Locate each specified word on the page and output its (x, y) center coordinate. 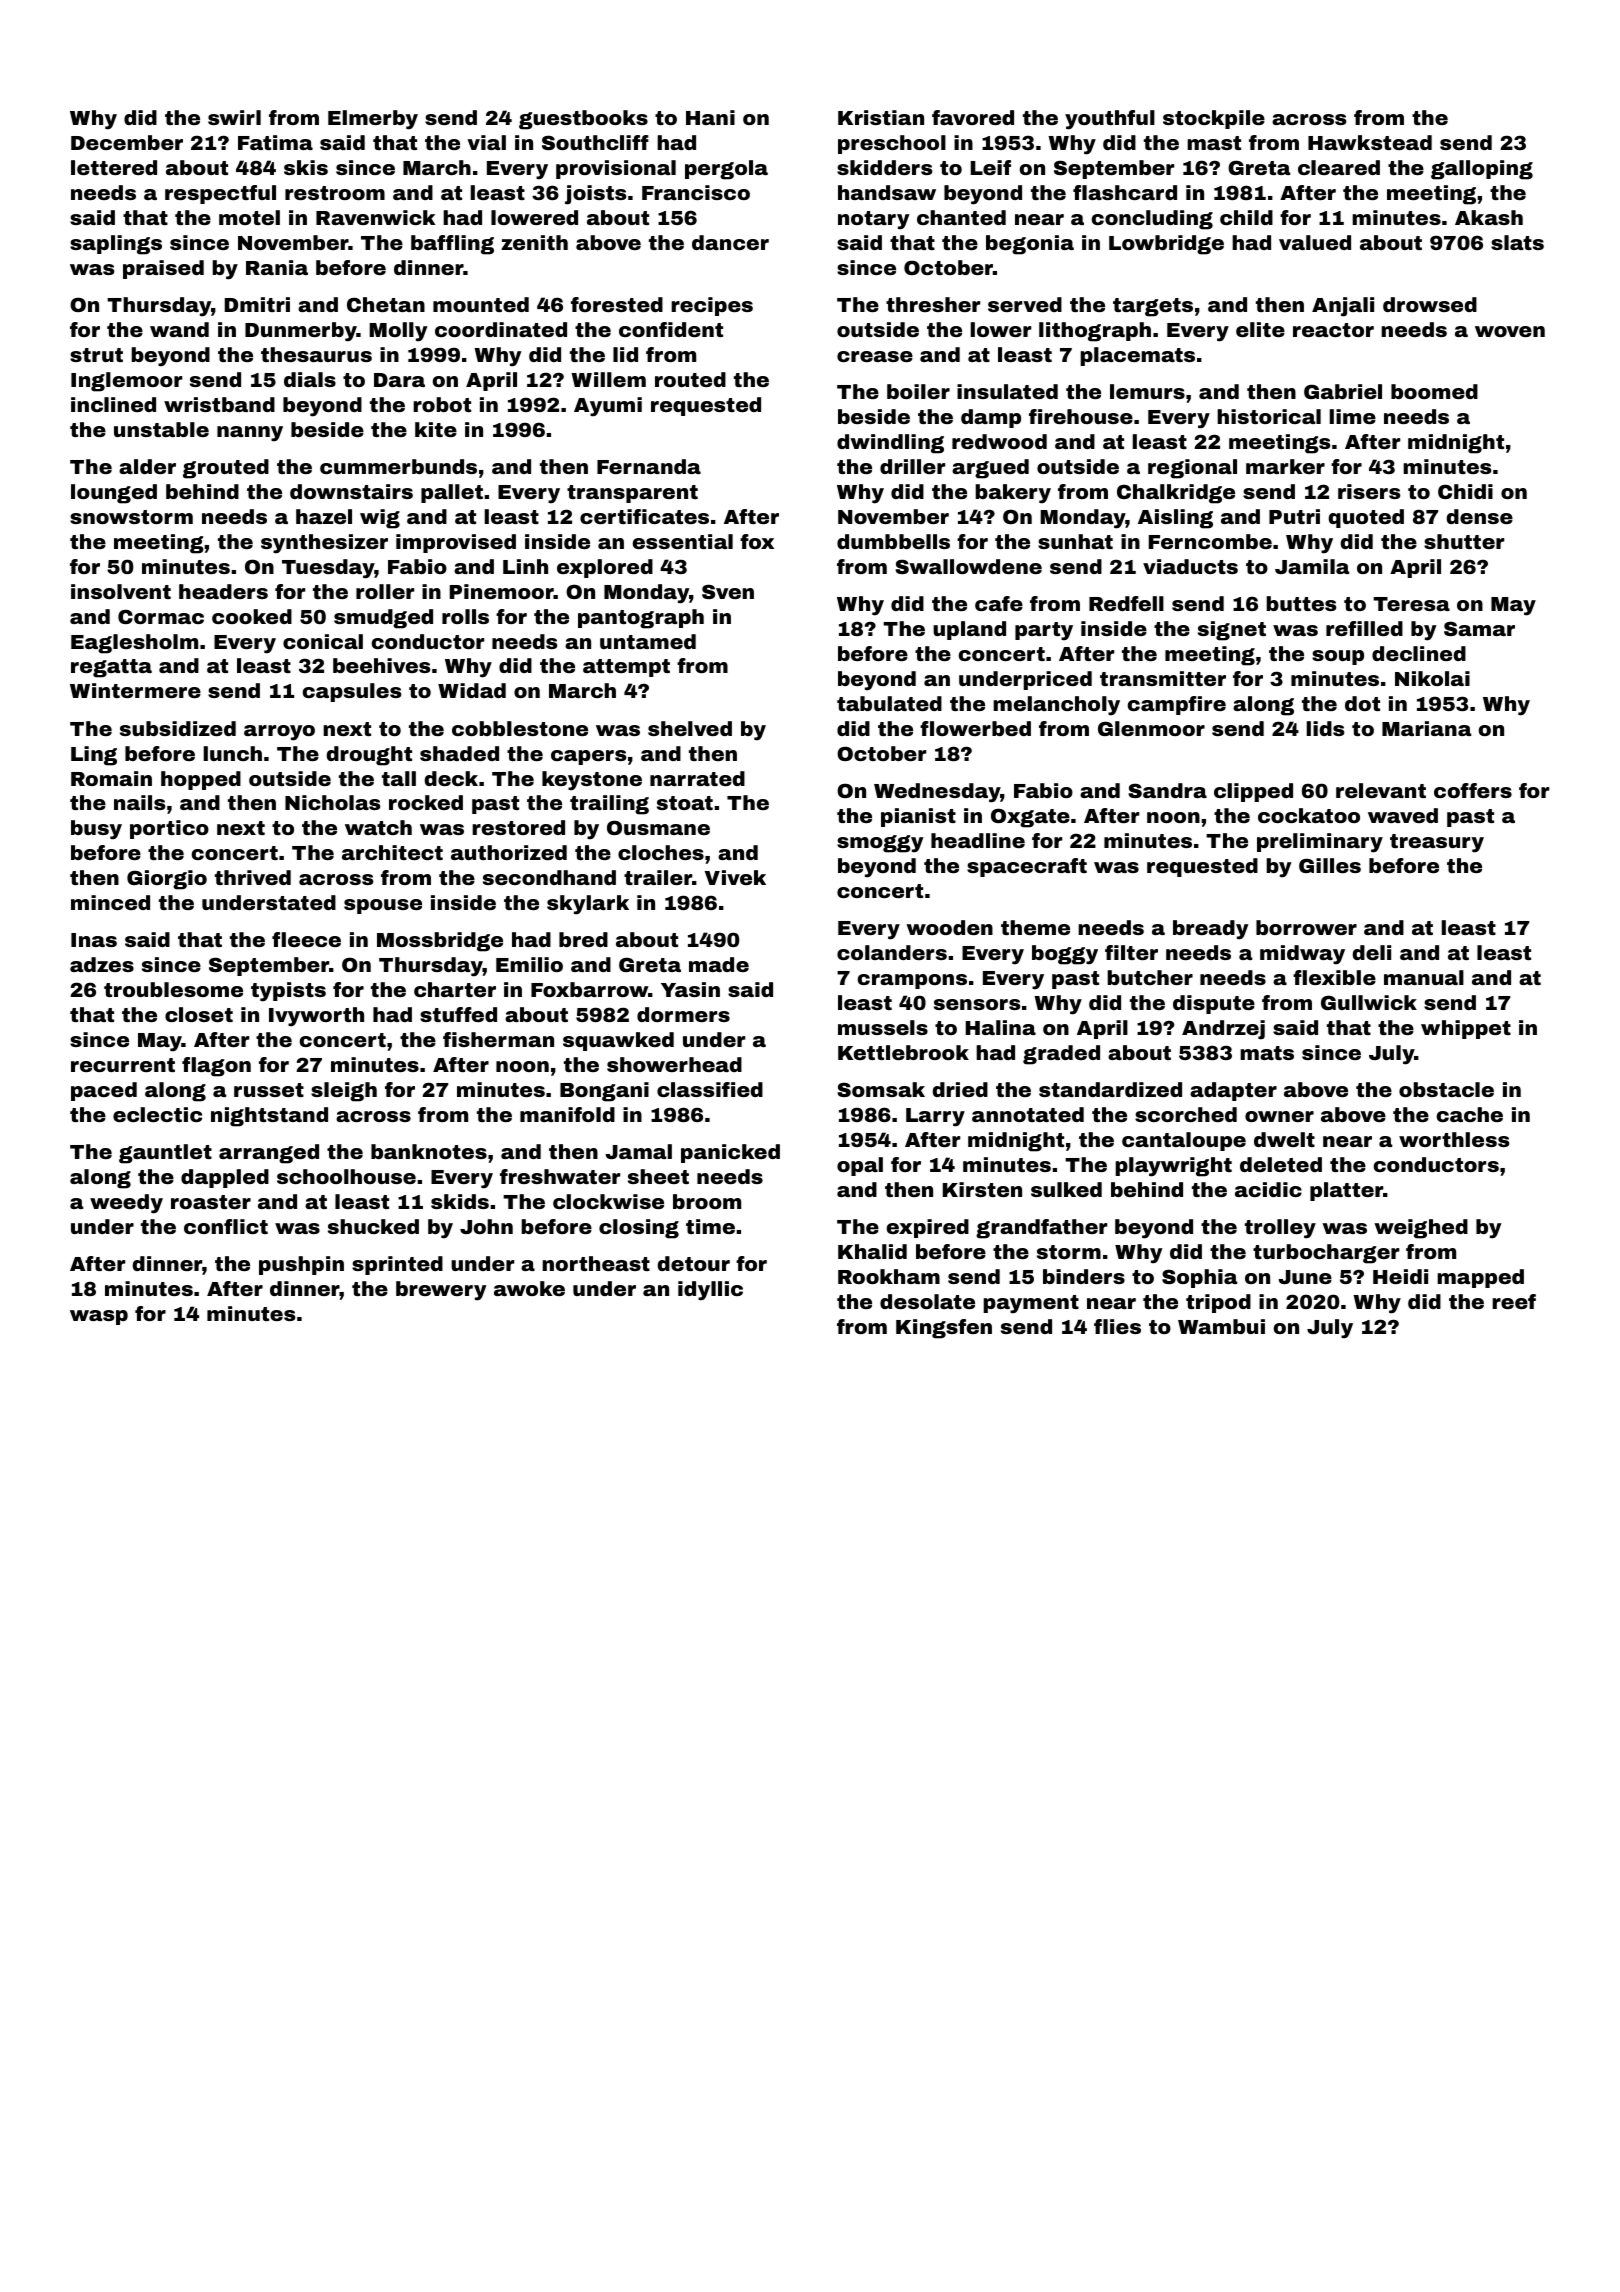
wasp (99, 1317)
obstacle (1446, 1089)
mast (1214, 143)
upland (969, 630)
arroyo (279, 733)
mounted (481, 304)
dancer (730, 242)
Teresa (1411, 604)
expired (928, 1228)
